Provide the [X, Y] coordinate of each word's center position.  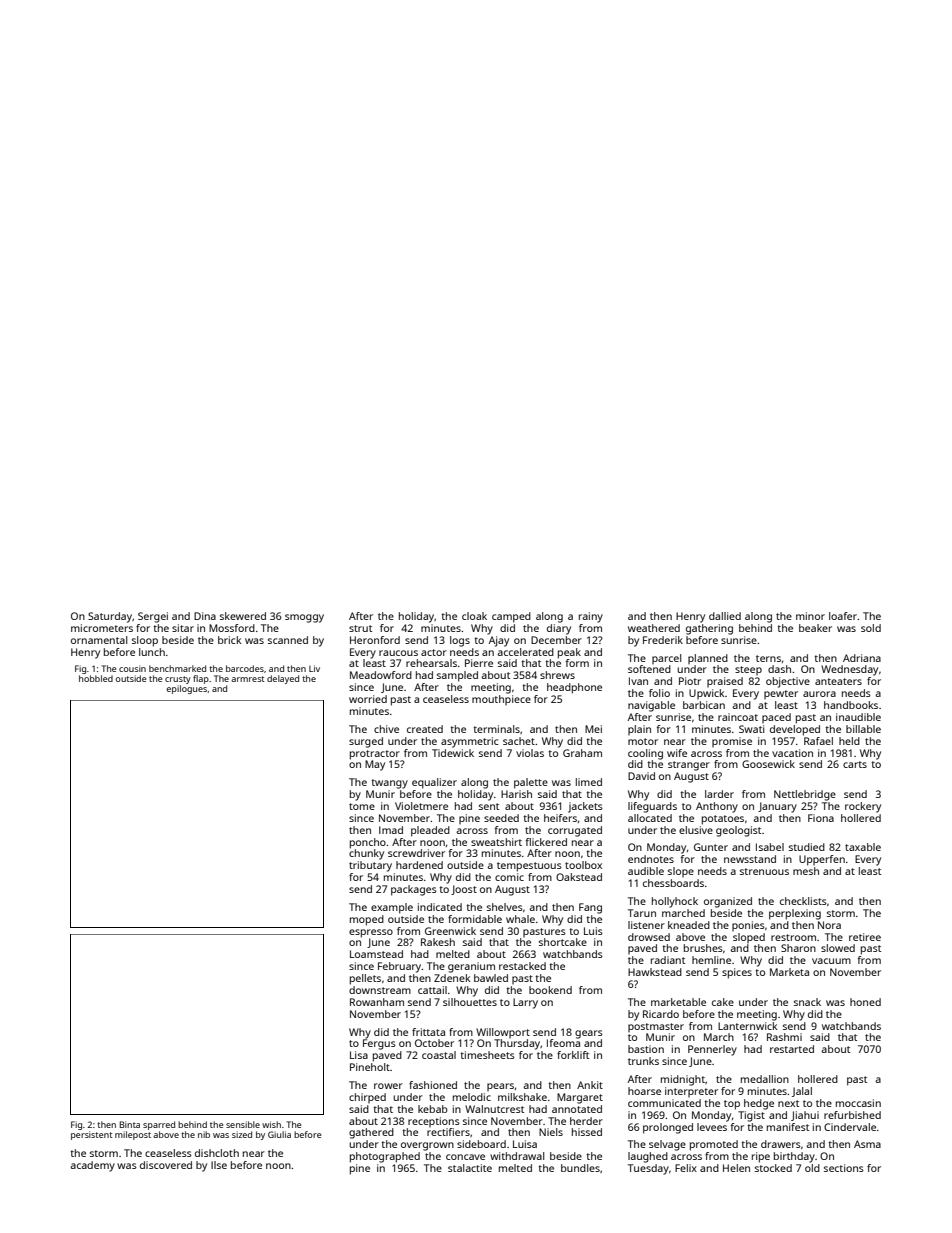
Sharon [798, 948]
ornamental [99, 640]
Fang [590, 908]
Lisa [359, 1055]
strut [360, 628]
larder [719, 794]
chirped [367, 1098]
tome [362, 806]
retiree [865, 937]
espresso [371, 933]
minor [810, 616]
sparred [159, 1125]
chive [386, 729]
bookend [550, 990]
